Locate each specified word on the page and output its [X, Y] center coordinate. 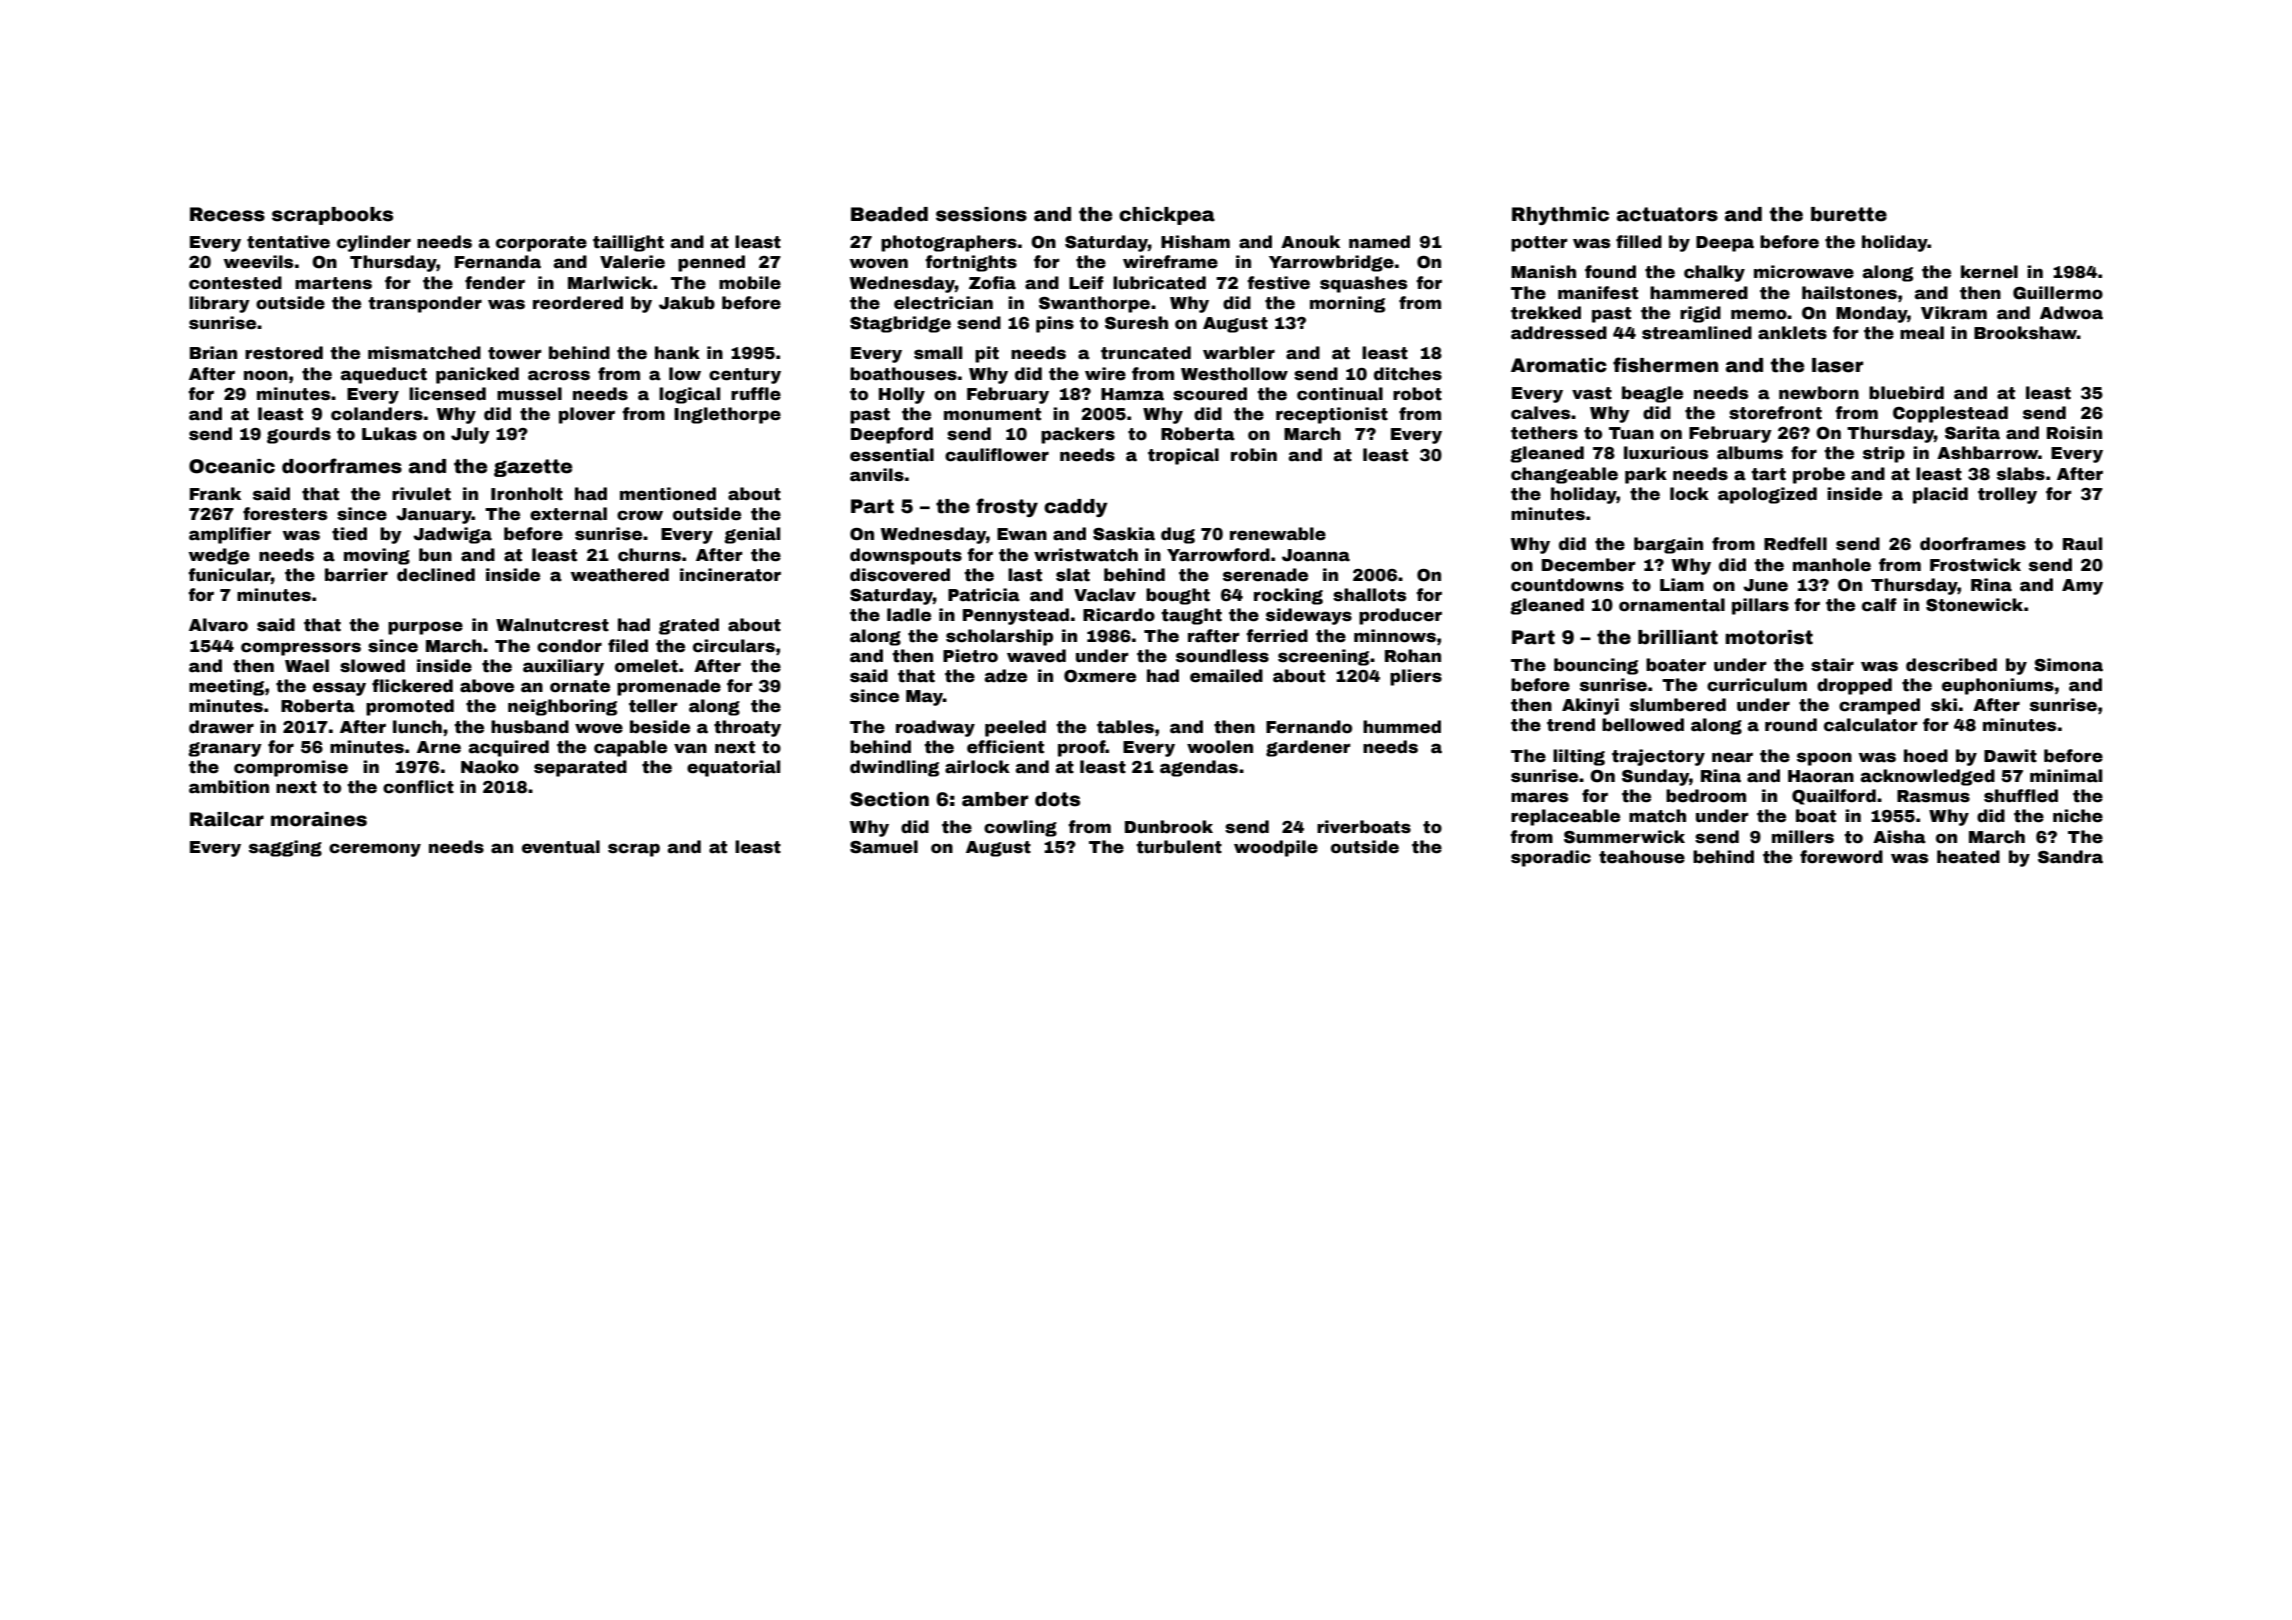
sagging [285, 848]
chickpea [1167, 216]
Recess [227, 214]
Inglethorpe [727, 415]
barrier [356, 575]
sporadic [1551, 858]
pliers [1416, 677]
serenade [1265, 575]
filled [1639, 242]
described [1951, 665]
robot [1417, 394]
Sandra [2070, 857]
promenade [669, 687]
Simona [2068, 665]
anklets [1792, 333]
